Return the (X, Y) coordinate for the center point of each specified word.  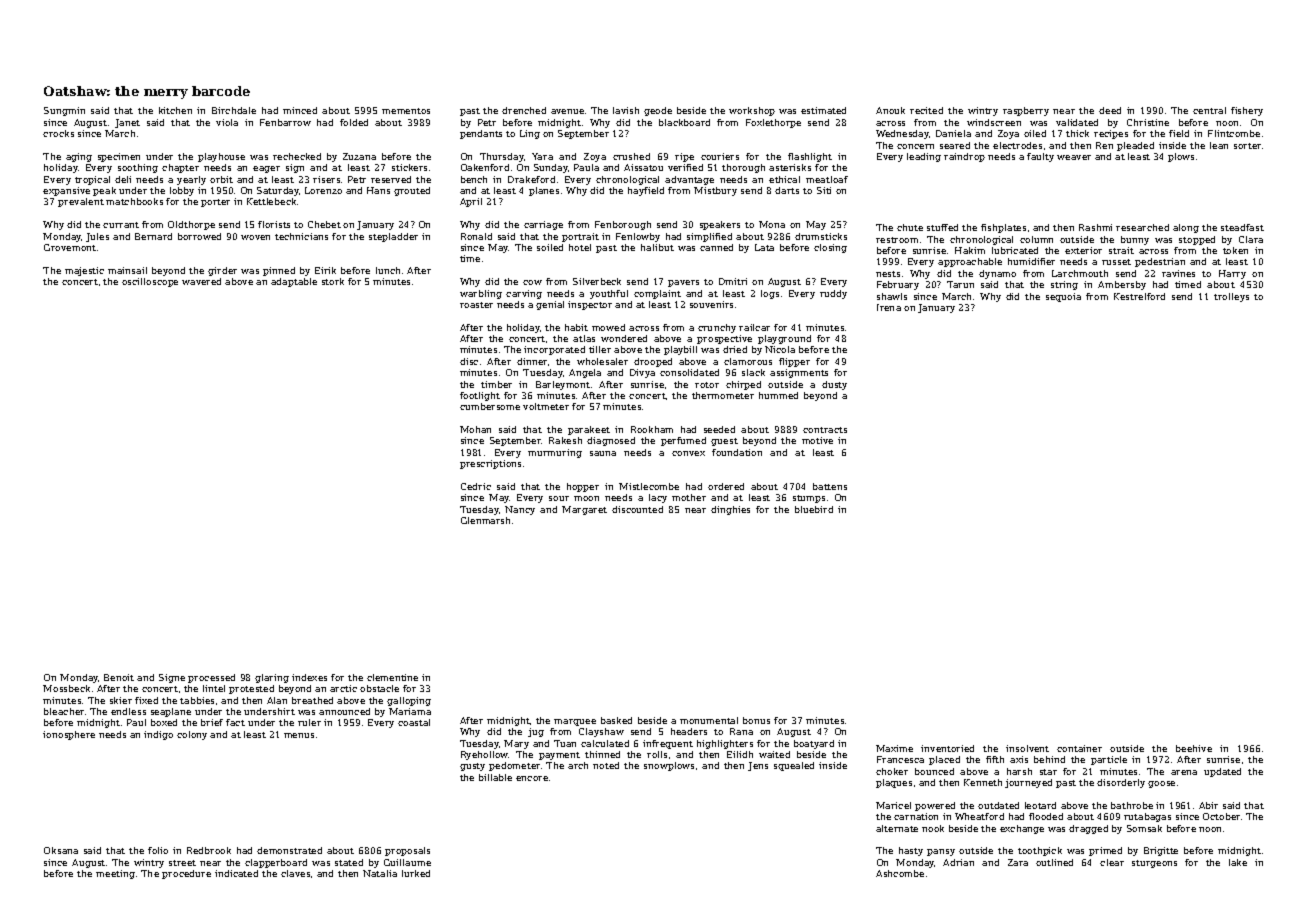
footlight (480, 396)
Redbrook (209, 850)
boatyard (814, 744)
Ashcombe (900, 873)
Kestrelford (1139, 296)
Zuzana (359, 156)
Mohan (475, 429)
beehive (1194, 748)
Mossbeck (66, 688)
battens (830, 486)
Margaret (584, 510)
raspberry (1026, 111)
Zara (1018, 862)
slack (753, 372)
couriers (720, 156)
